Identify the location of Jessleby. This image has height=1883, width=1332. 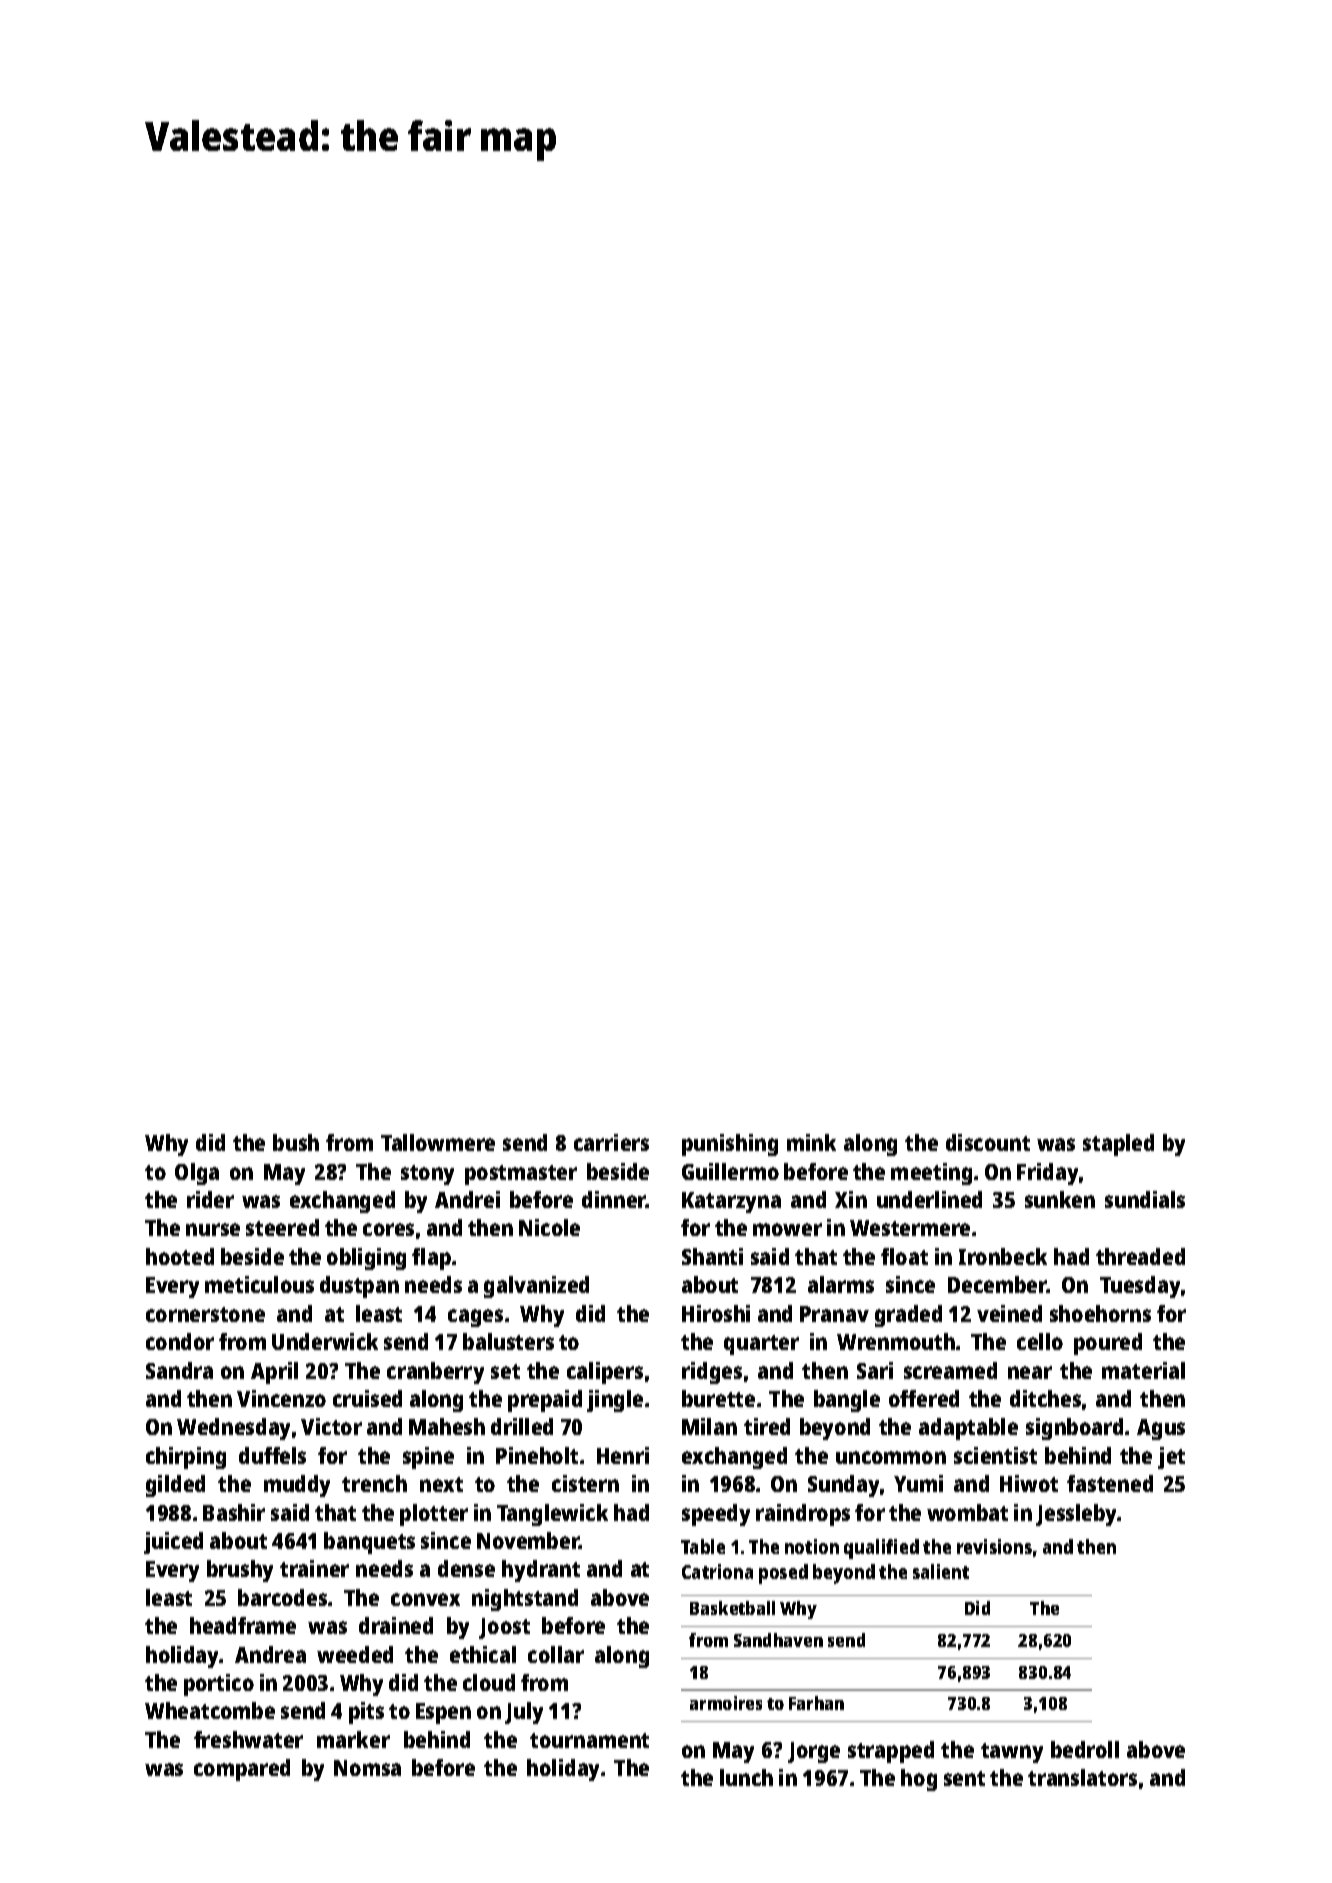
(1077, 1515).
